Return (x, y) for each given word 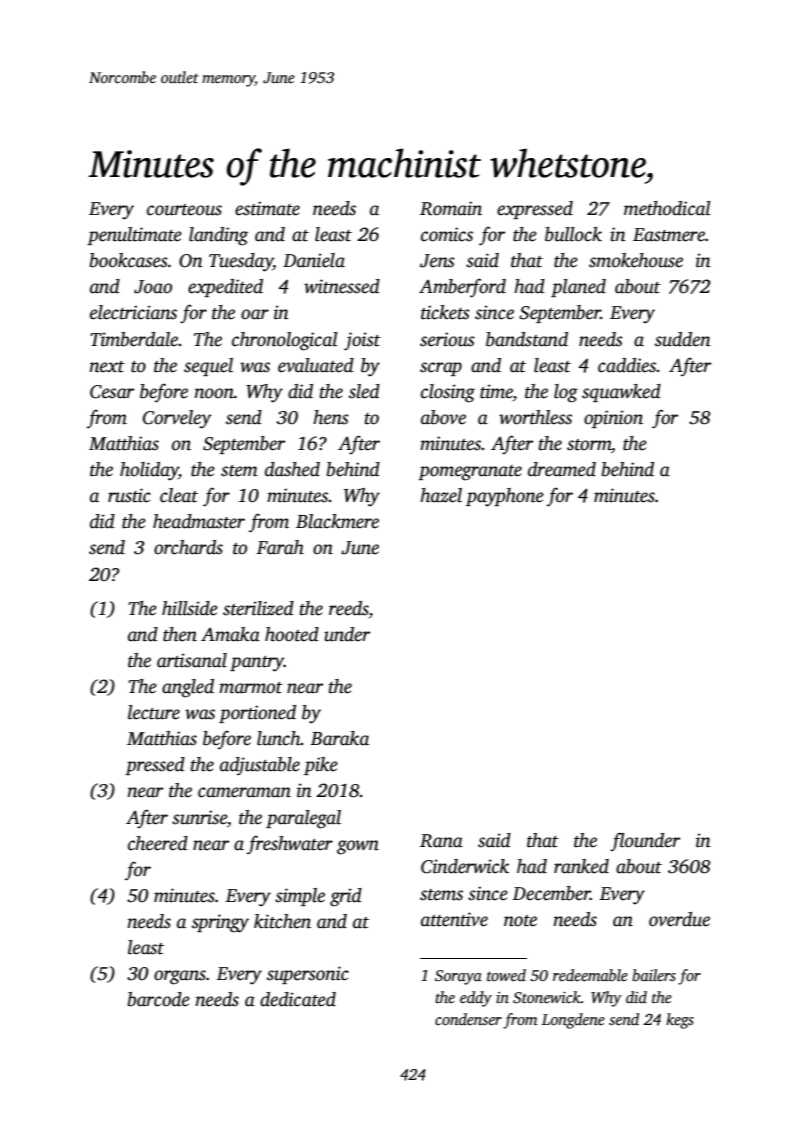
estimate (267, 208)
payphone (505, 497)
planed (578, 288)
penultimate (134, 236)
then (180, 634)
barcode (159, 999)
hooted (292, 634)
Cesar (112, 392)
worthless (535, 417)
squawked (621, 393)
